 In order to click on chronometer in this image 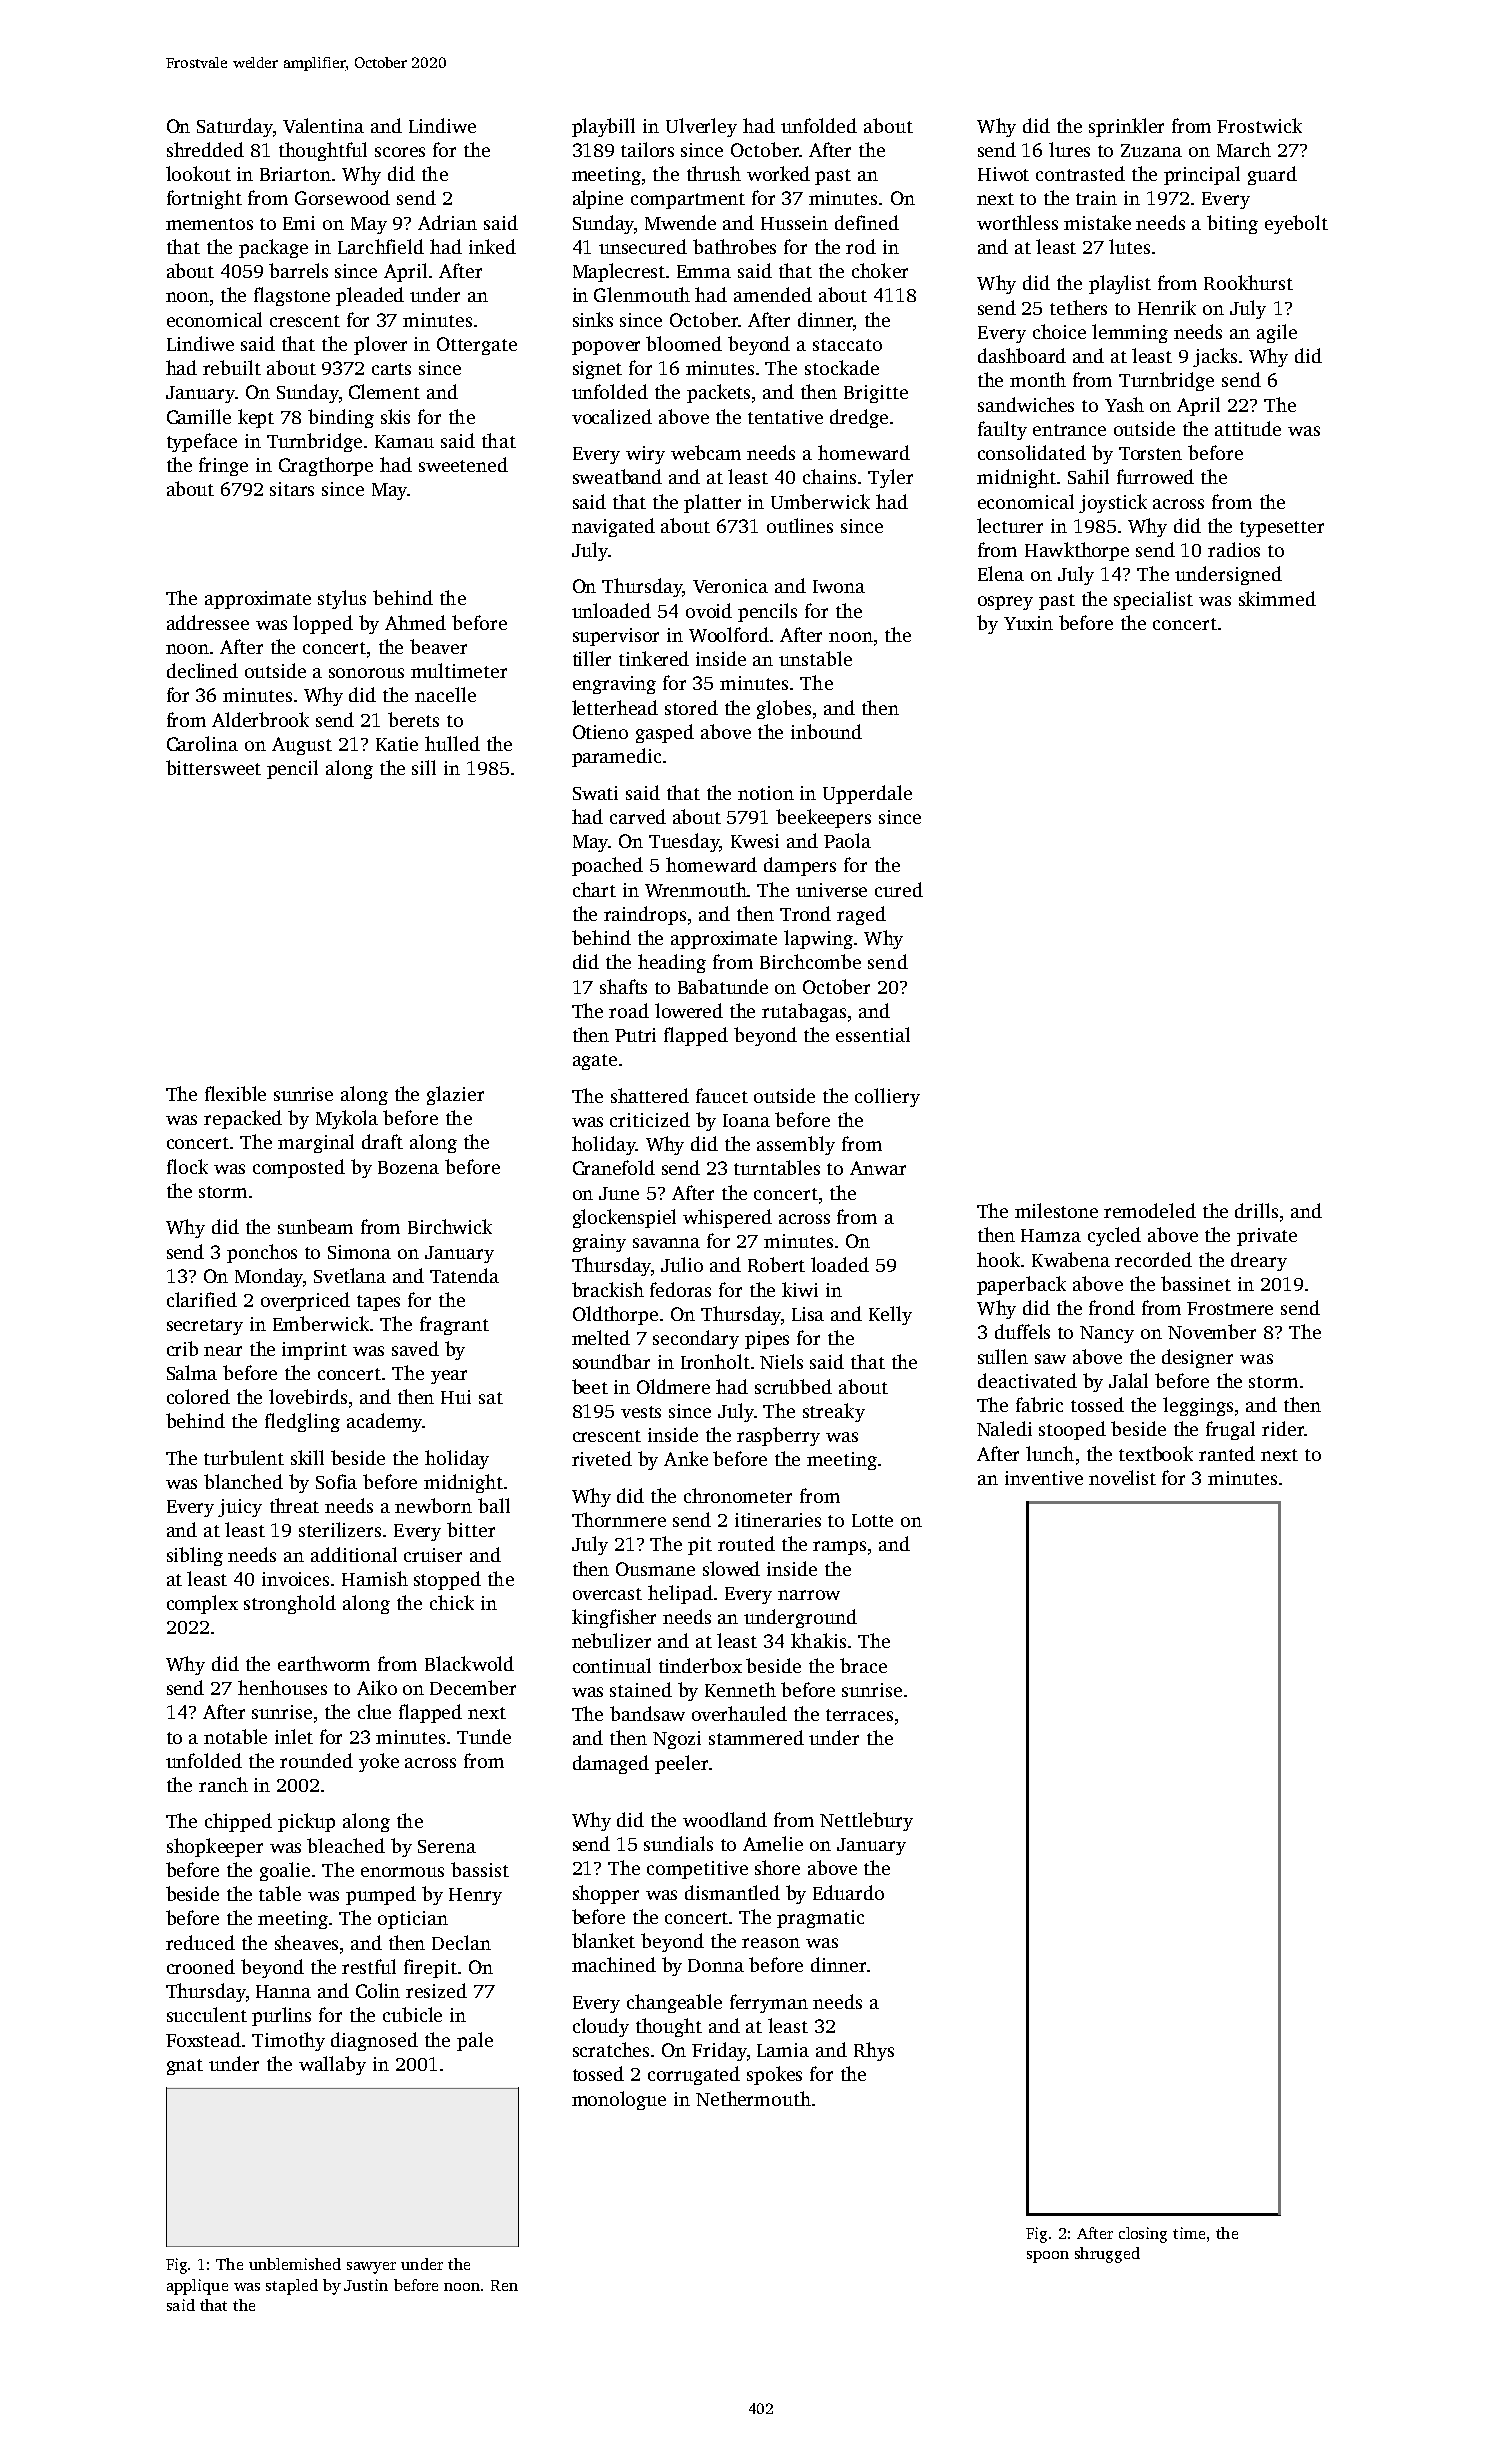, I will do `click(738, 1495)`.
